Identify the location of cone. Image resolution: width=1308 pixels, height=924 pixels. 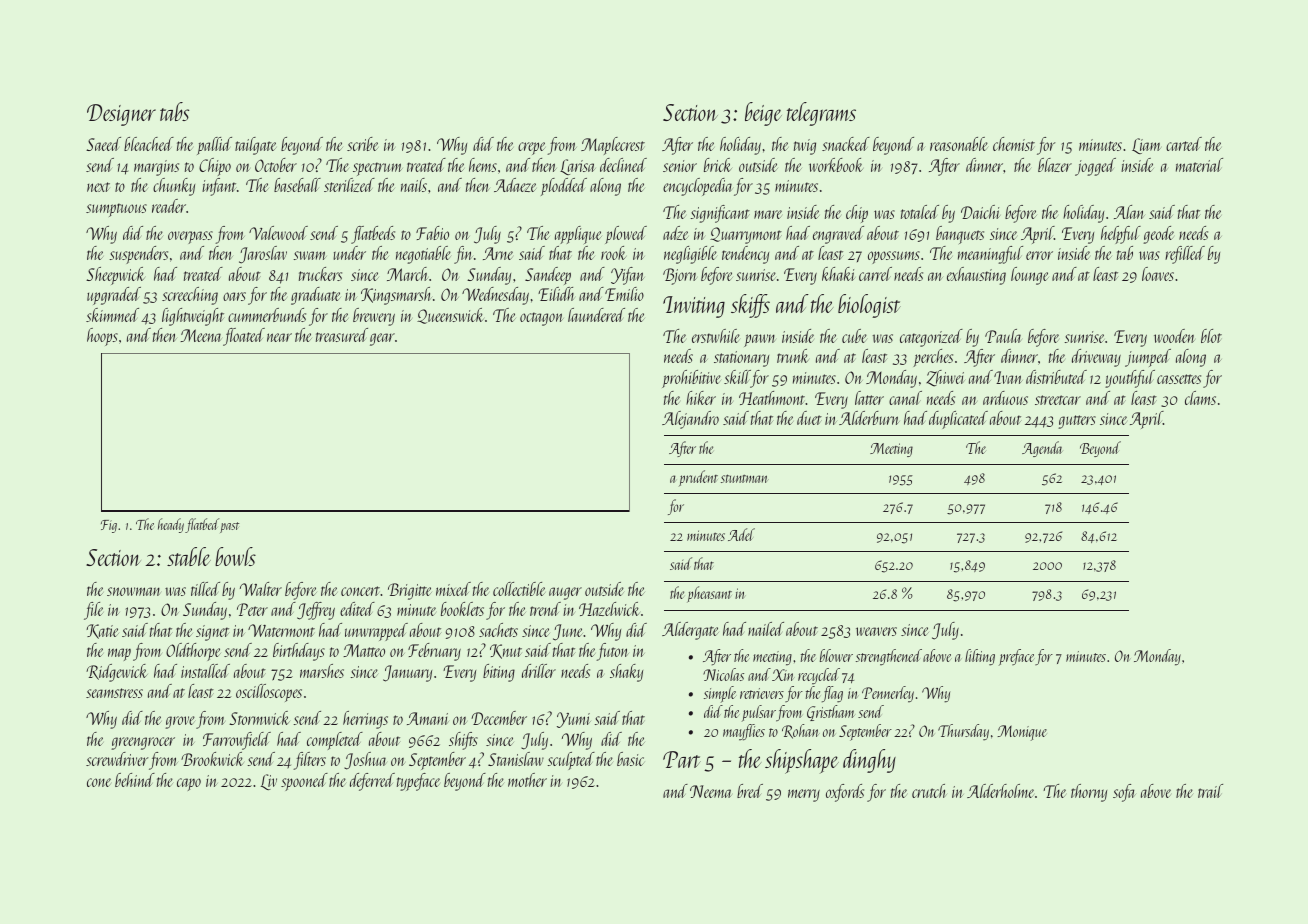
(99, 782).
